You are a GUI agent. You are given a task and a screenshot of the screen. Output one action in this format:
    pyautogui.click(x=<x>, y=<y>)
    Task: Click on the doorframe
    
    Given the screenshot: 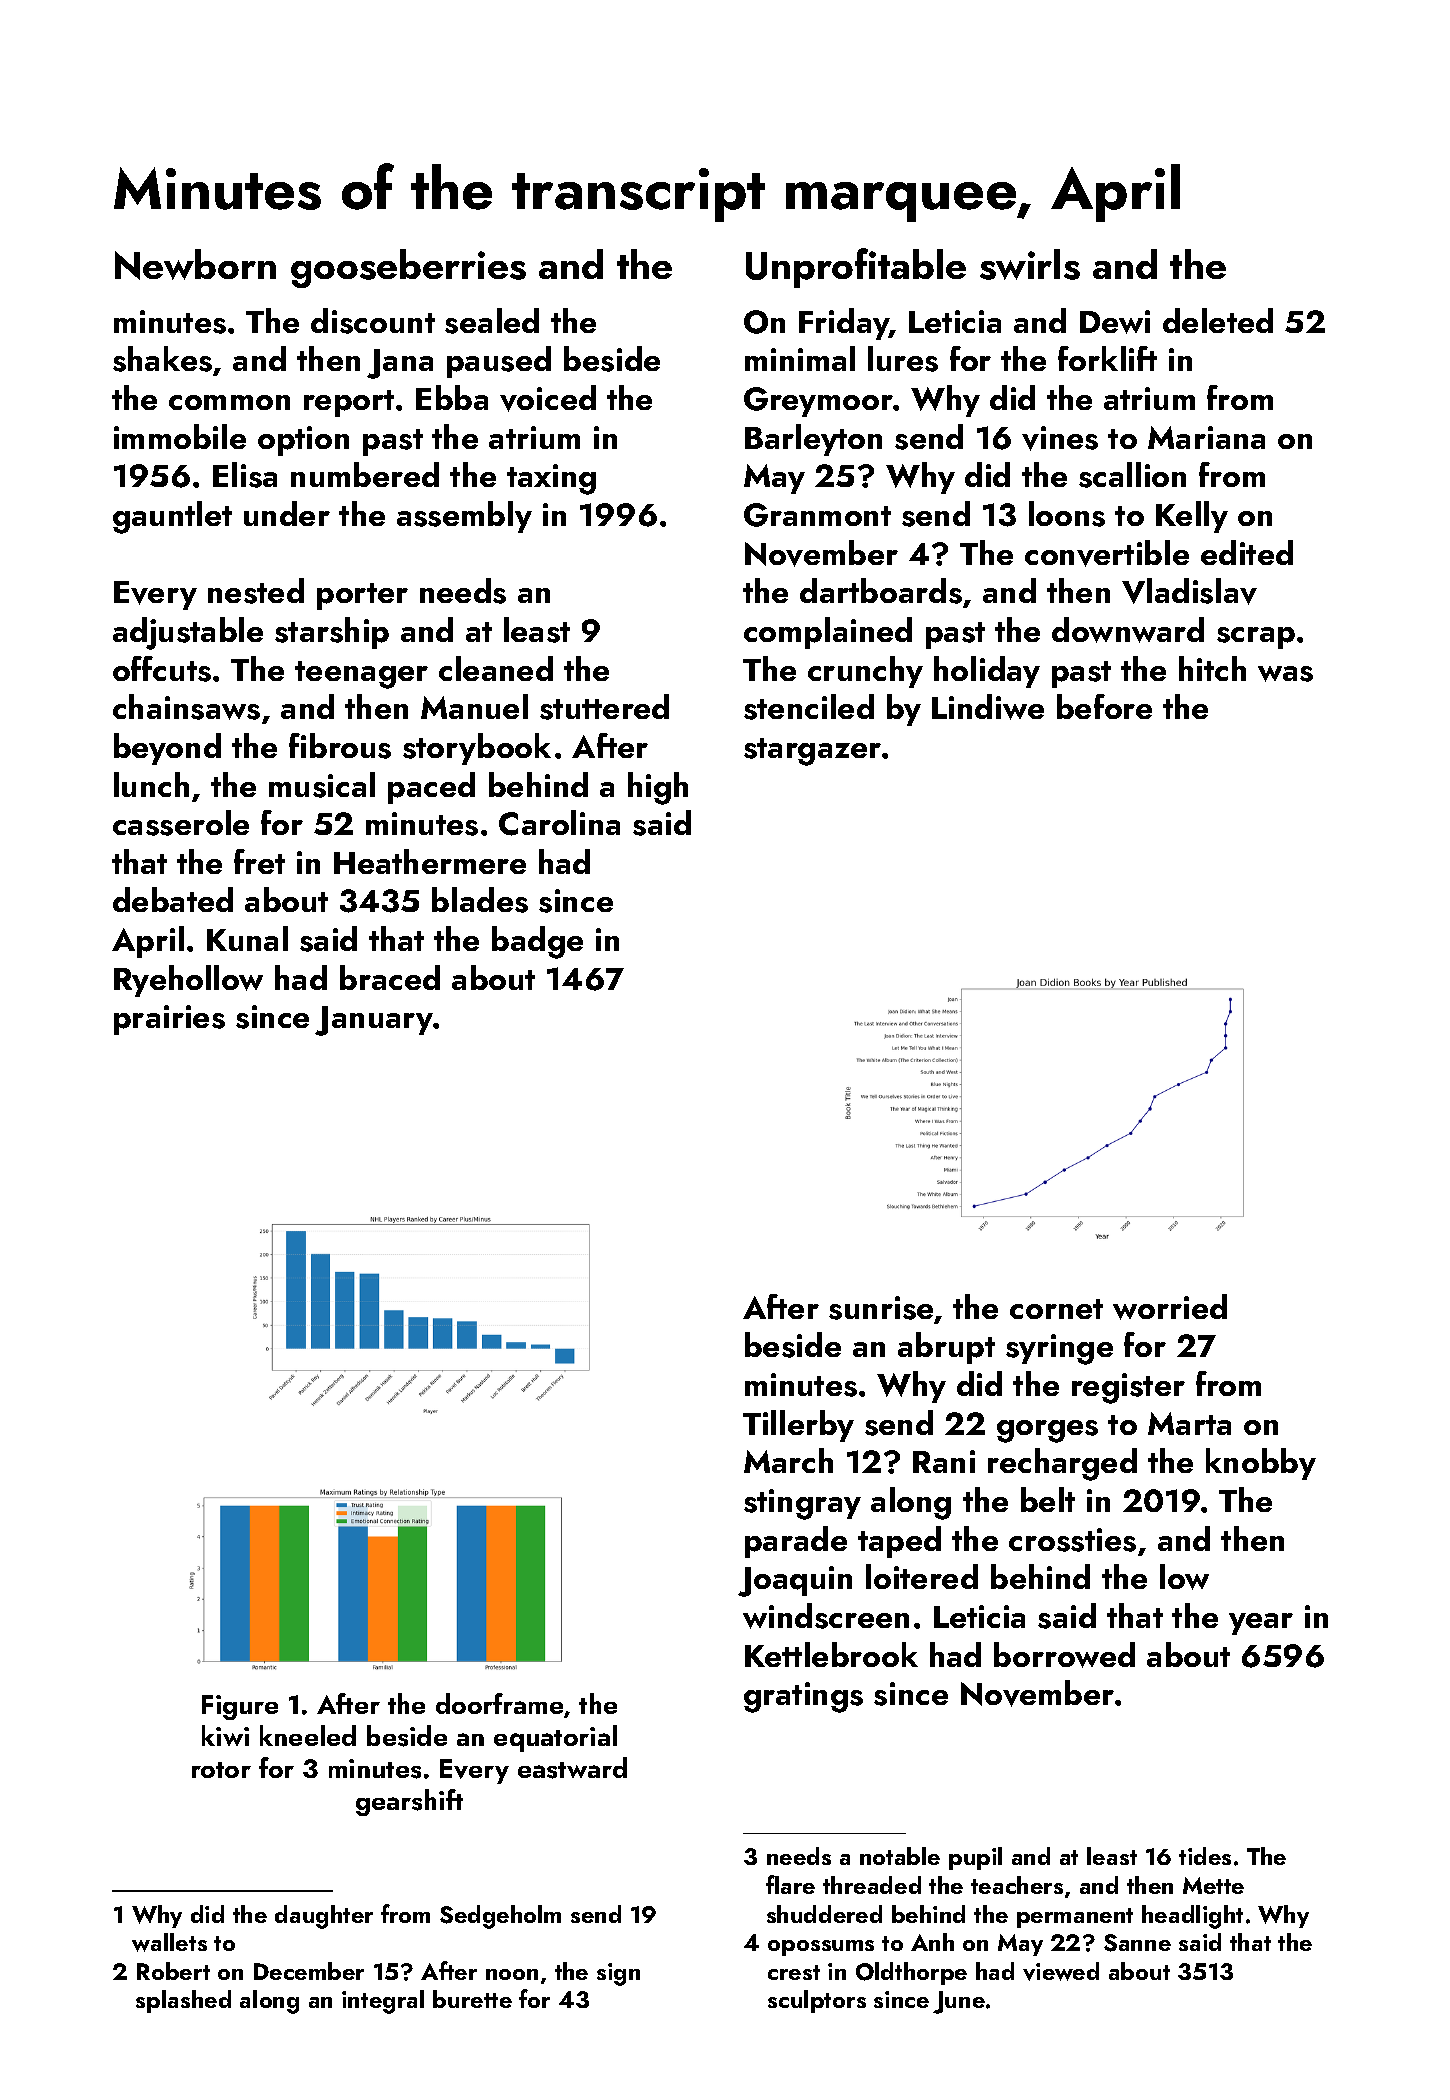 What is the action you would take?
    pyautogui.click(x=499, y=1703)
